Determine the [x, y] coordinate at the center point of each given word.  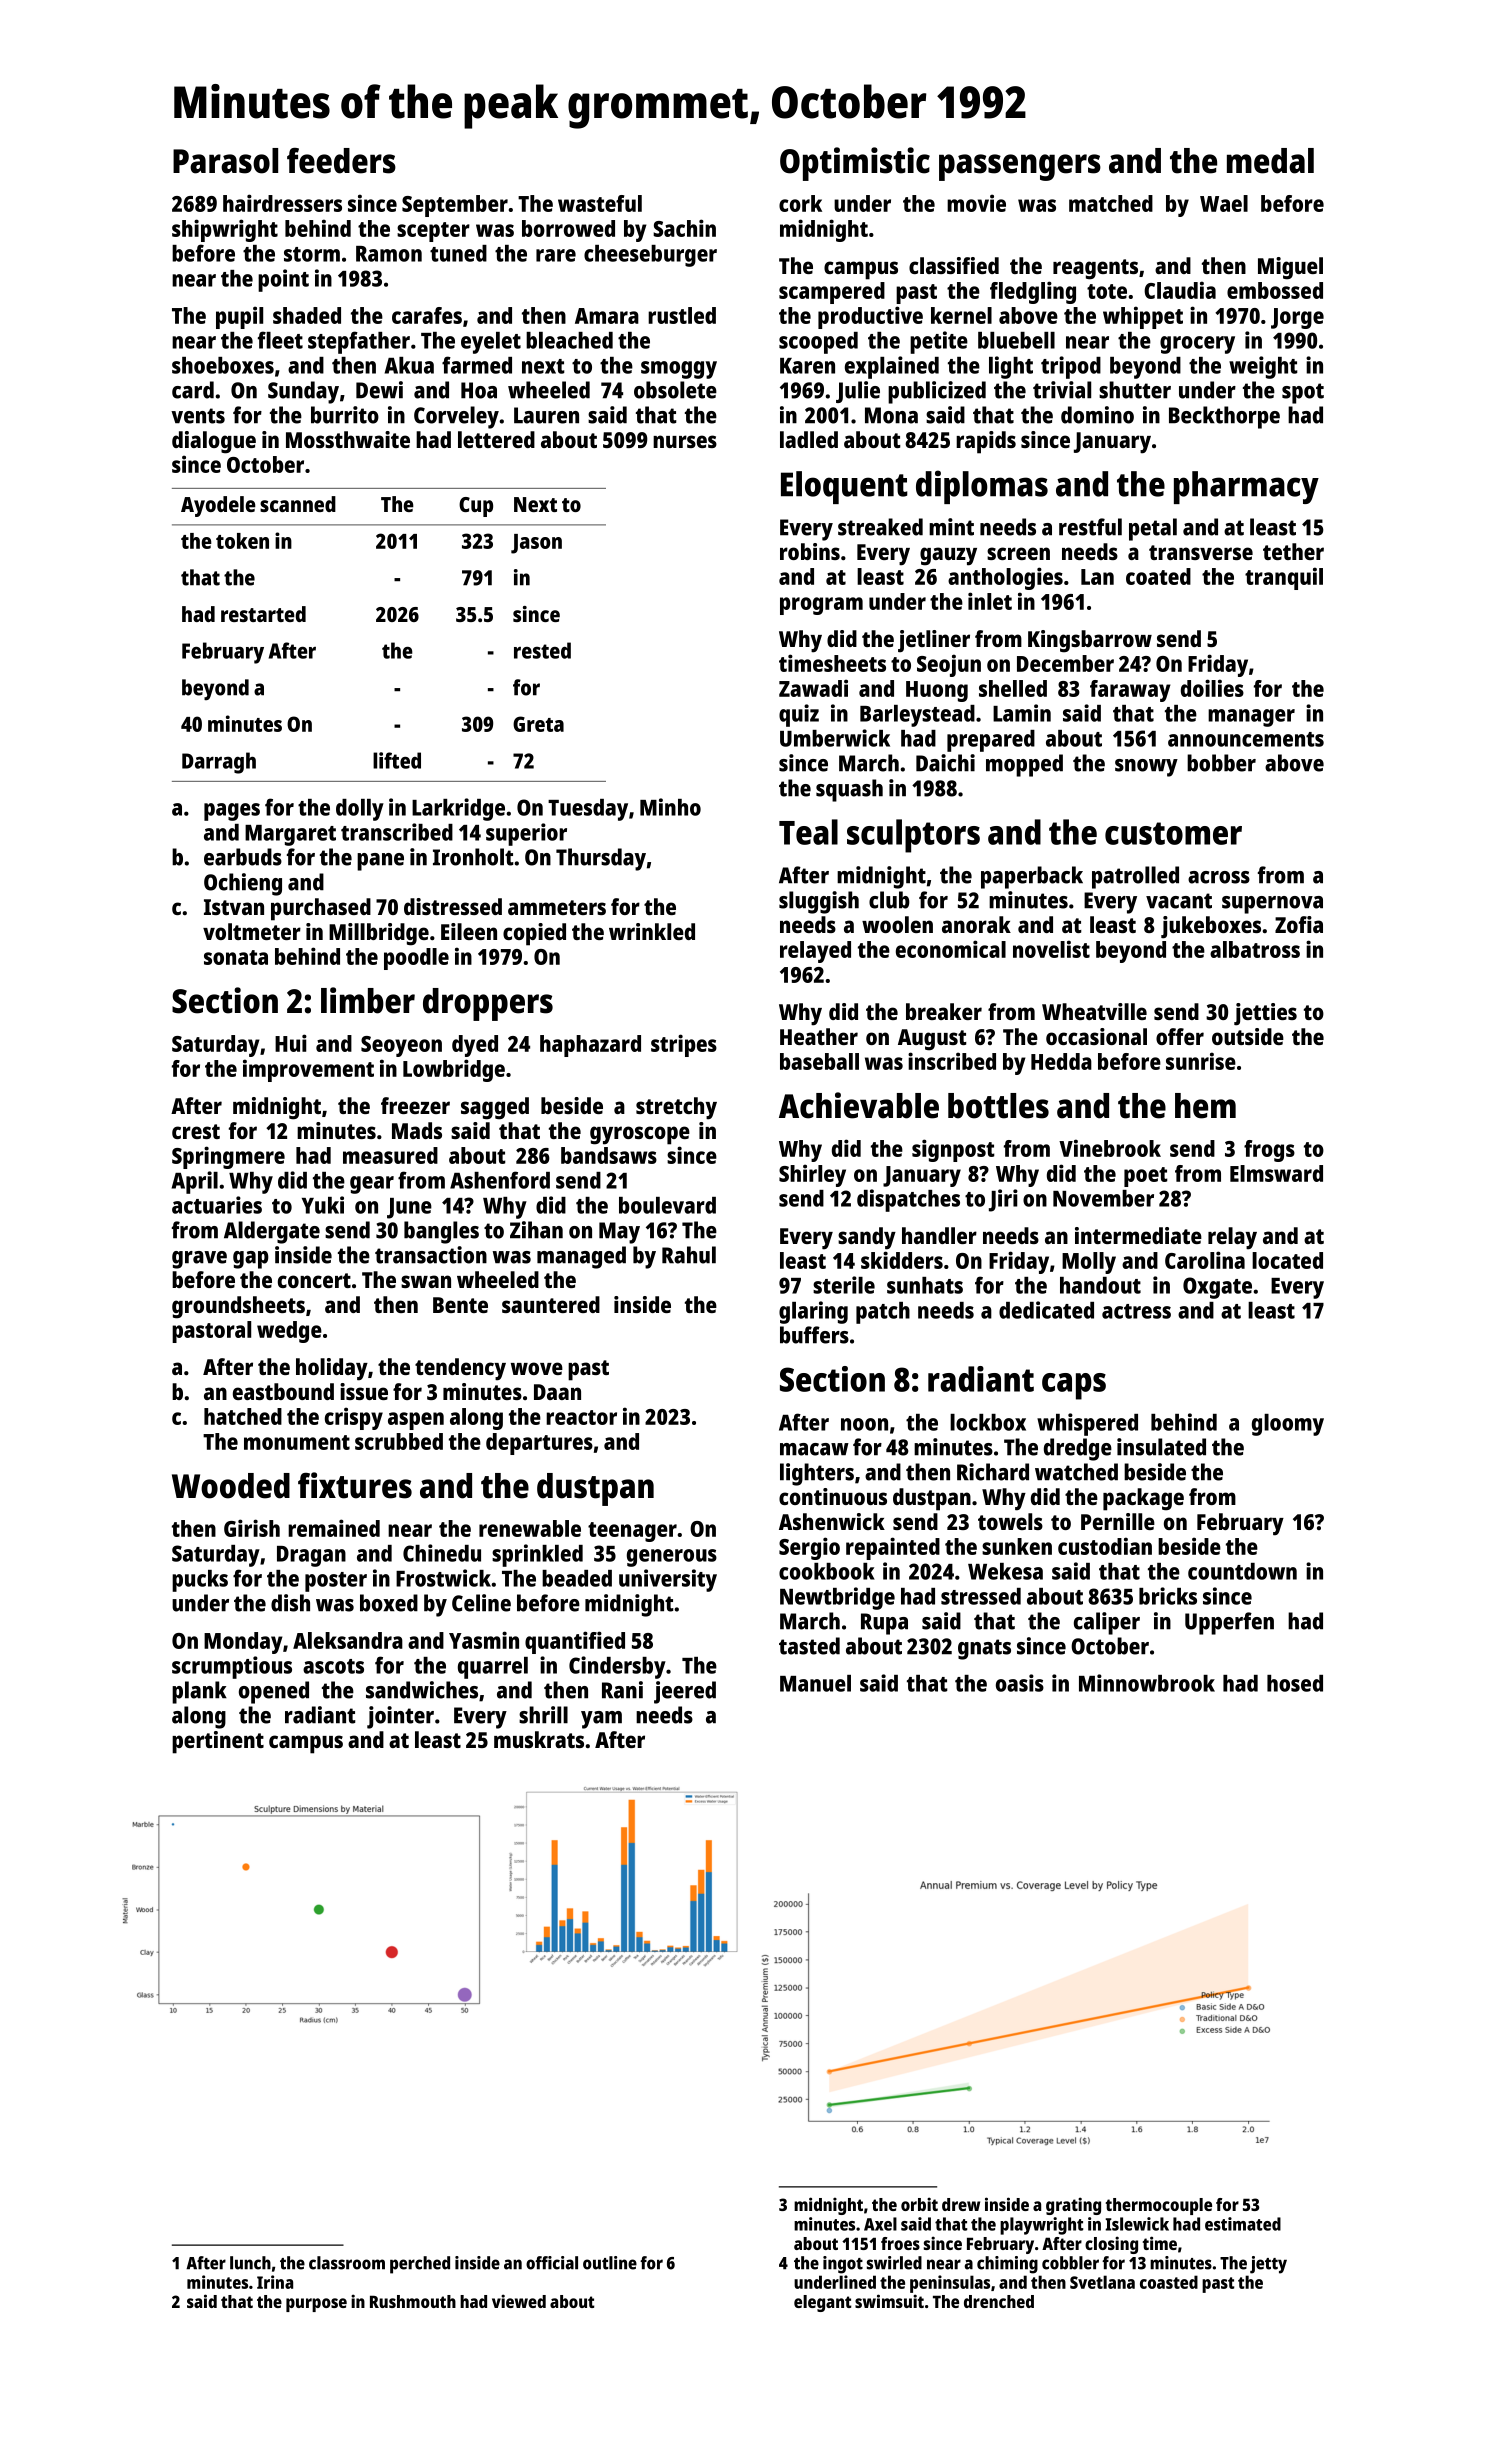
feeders [341, 161]
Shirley [812, 1175]
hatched [243, 1416]
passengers [1020, 167]
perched [420, 2265]
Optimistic [855, 164]
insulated [1161, 1447]
